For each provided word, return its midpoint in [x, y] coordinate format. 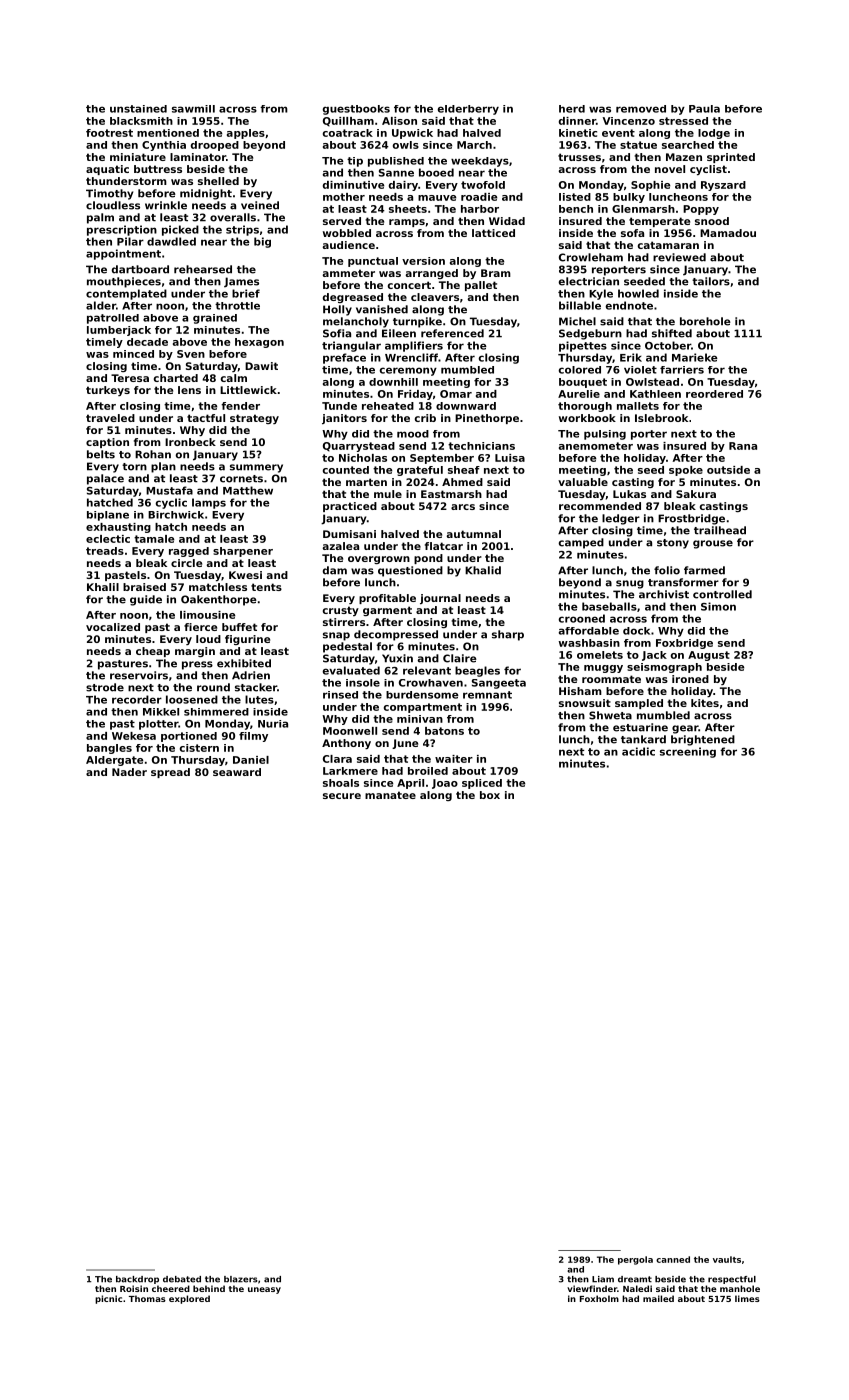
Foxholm [599, 1298]
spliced [482, 784]
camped [581, 543]
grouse [713, 544]
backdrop [137, 1280]
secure [342, 796]
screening [688, 752]
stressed [683, 121]
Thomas [147, 1298]
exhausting [118, 528]
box [490, 795]
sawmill [193, 109]
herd [572, 109]
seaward [237, 772]
